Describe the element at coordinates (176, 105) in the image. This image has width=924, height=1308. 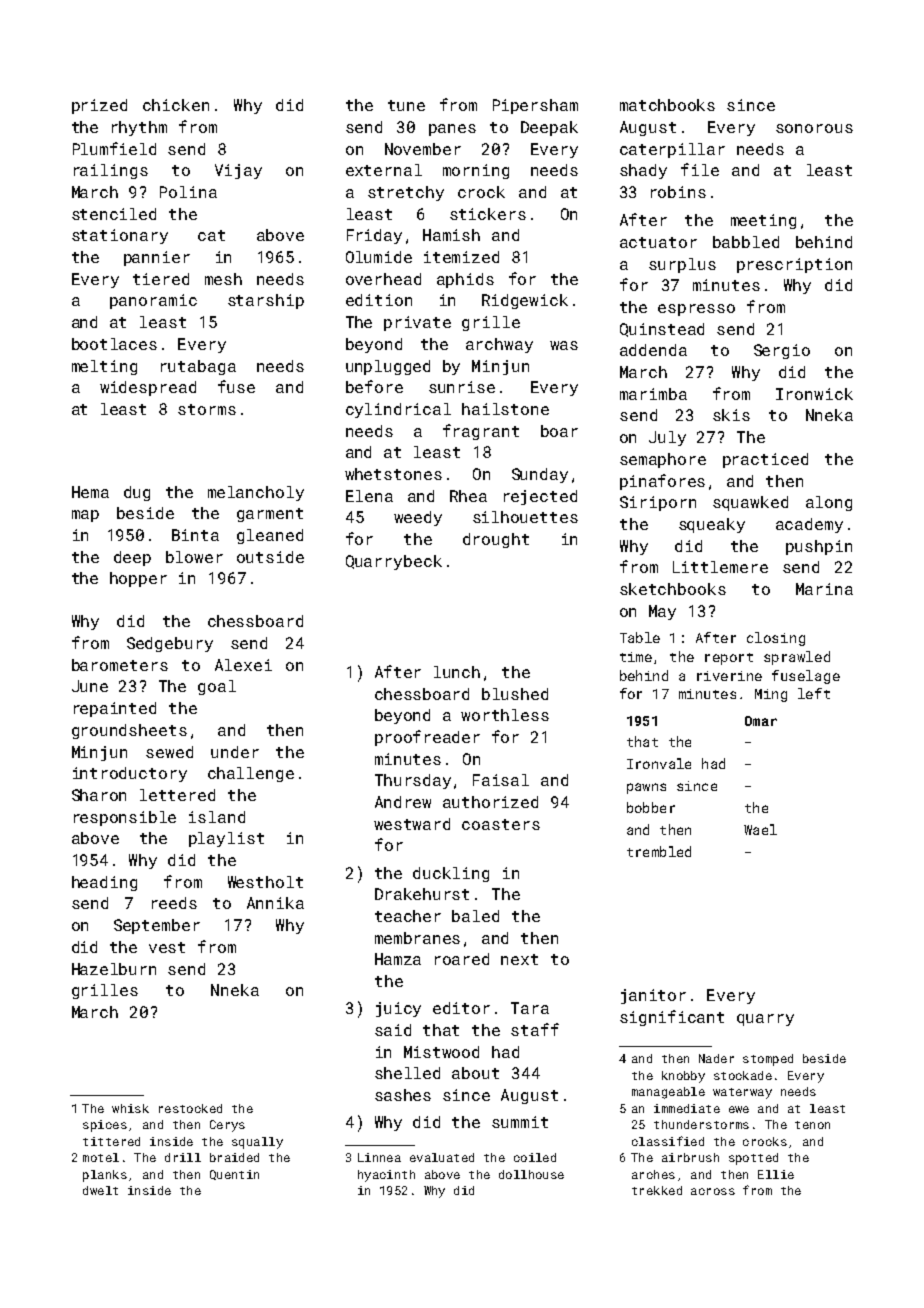
I see `chicken` at that location.
